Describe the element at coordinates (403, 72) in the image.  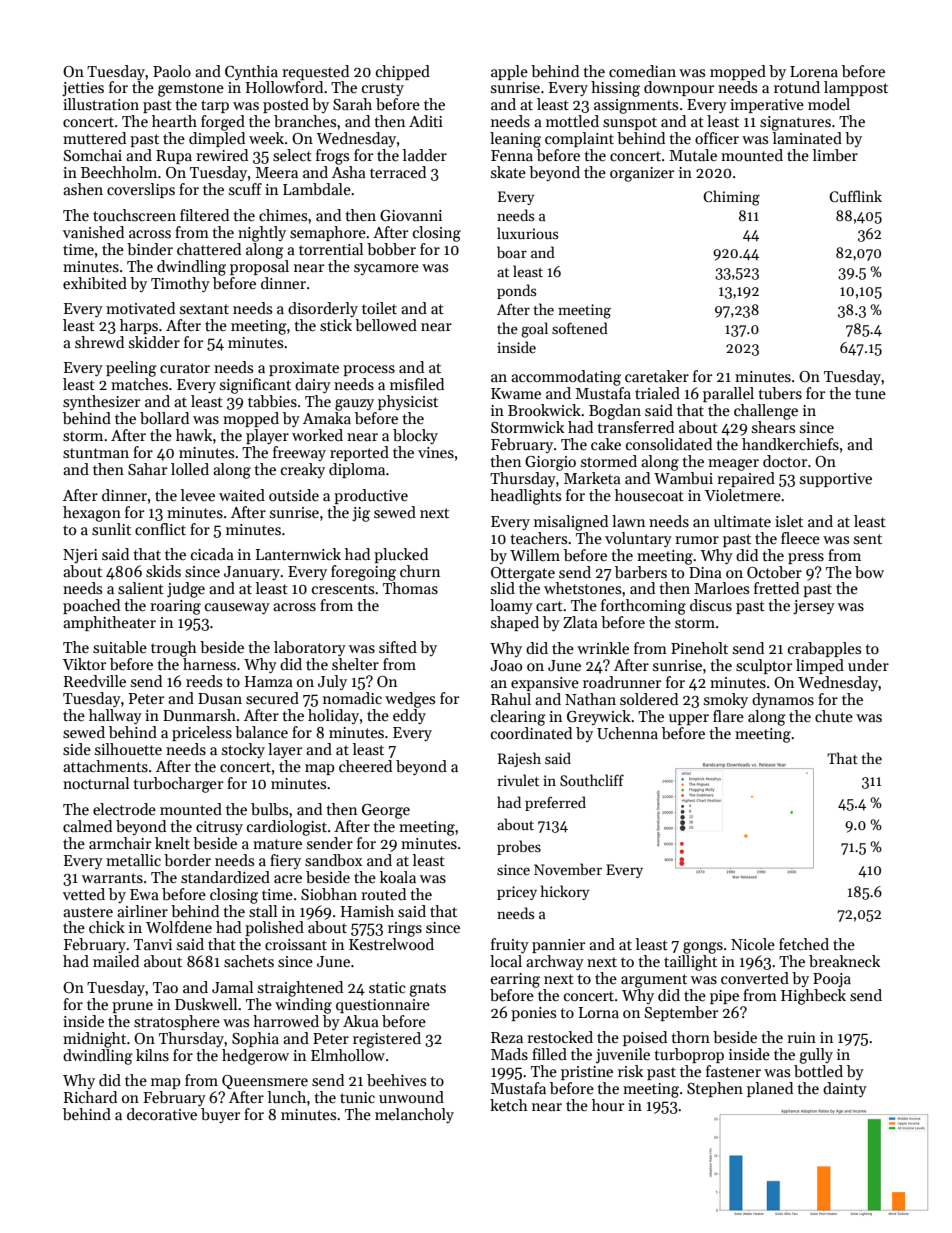
I see `chipped` at that location.
